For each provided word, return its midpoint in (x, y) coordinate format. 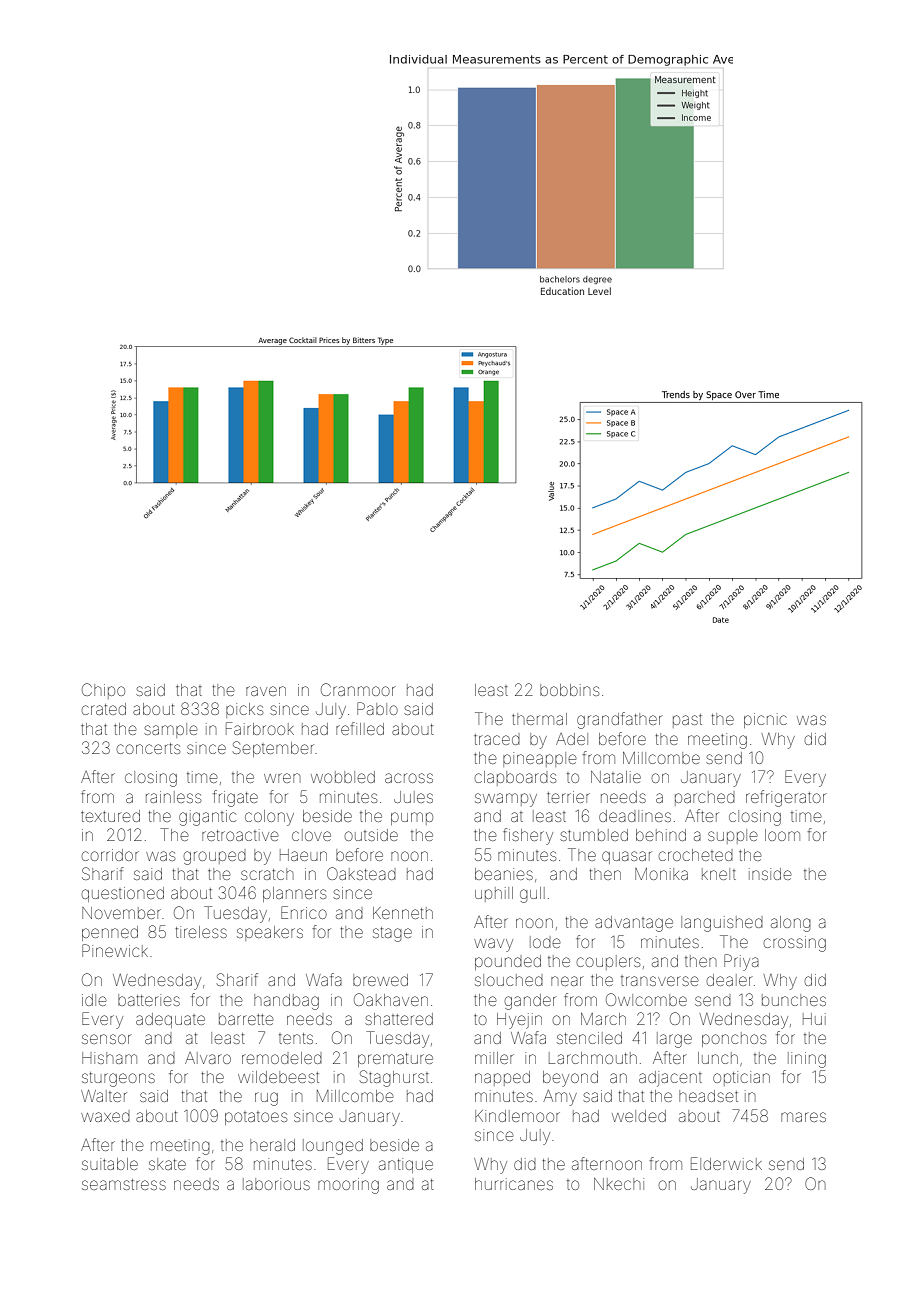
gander (531, 1002)
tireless (201, 932)
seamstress (124, 1184)
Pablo (377, 708)
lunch (718, 1058)
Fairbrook (260, 728)
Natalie (616, 777)
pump (412, 818)
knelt (719, 874)
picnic (765, 720)
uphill (494, 894)
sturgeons (118, 1079)
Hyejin (519, 1021)
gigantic (207, 818)
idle (94, 1000)
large (674, 1040)
